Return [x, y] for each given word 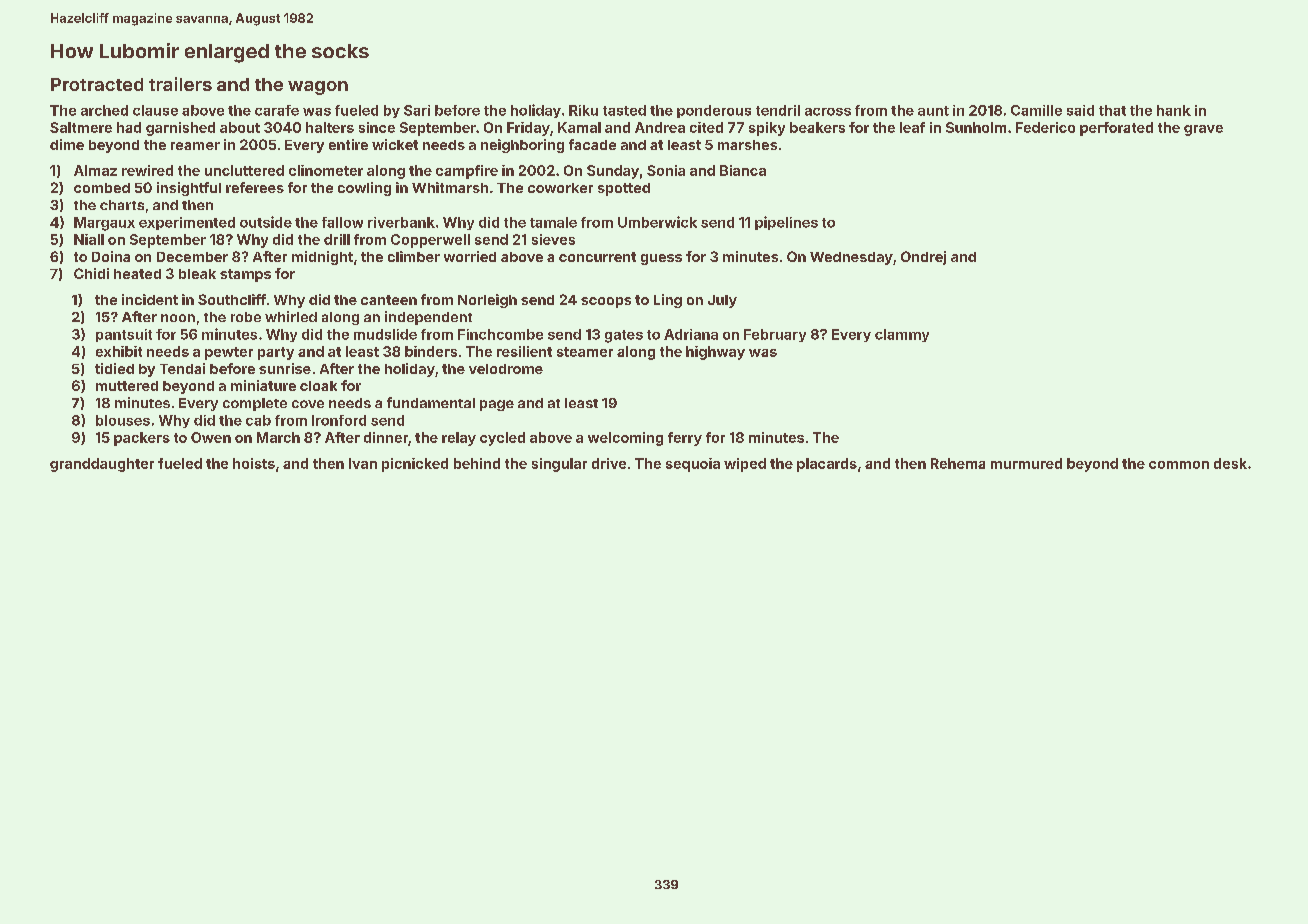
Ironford [339, 420]
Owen [211, 437]
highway [715, 353]
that [1112, 110]
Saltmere [81, 127]
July [722, 301]
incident [150, 299]
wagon [318, 88]
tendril [778, 110]
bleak [197, 274]
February [775, 335]
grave [1203, 130]
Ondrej [923, 258]
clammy [902, 335]
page [497, 405]
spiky [767, 129]
